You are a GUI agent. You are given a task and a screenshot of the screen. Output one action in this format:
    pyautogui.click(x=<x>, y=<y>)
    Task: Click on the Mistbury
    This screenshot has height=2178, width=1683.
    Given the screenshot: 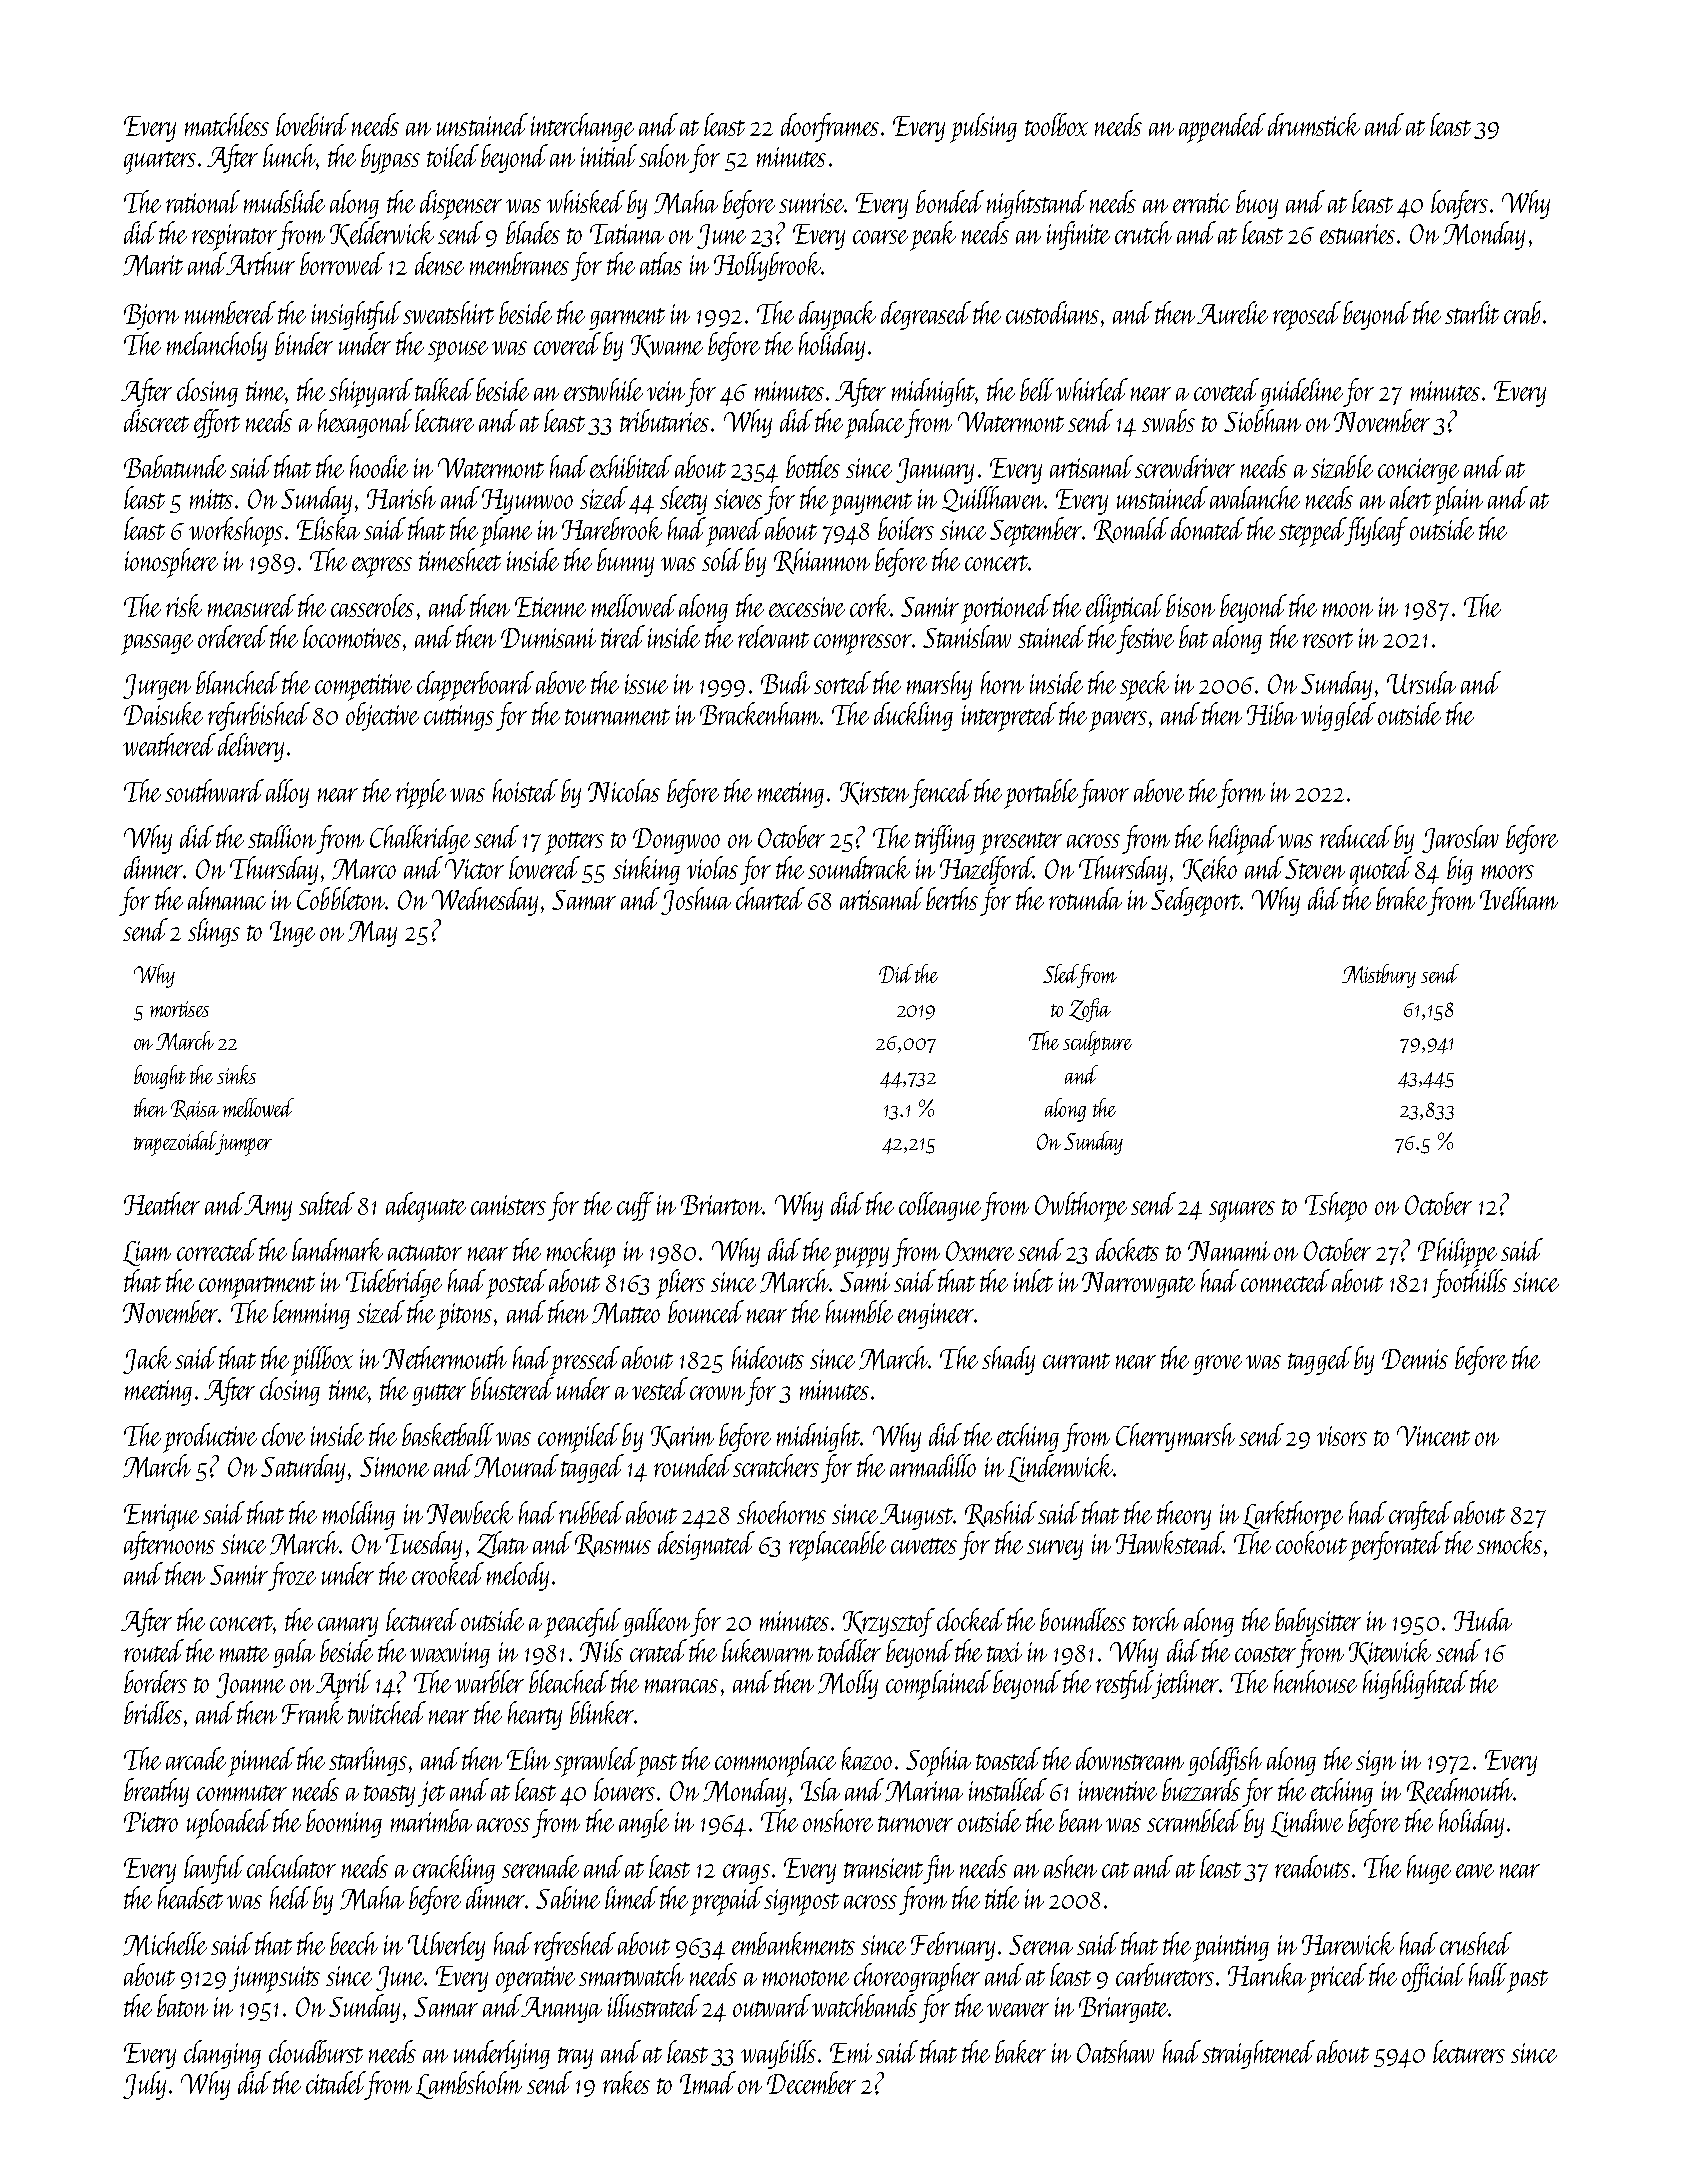 What is the action you would take?
    pyautogui.click(x=1379, y=976)
